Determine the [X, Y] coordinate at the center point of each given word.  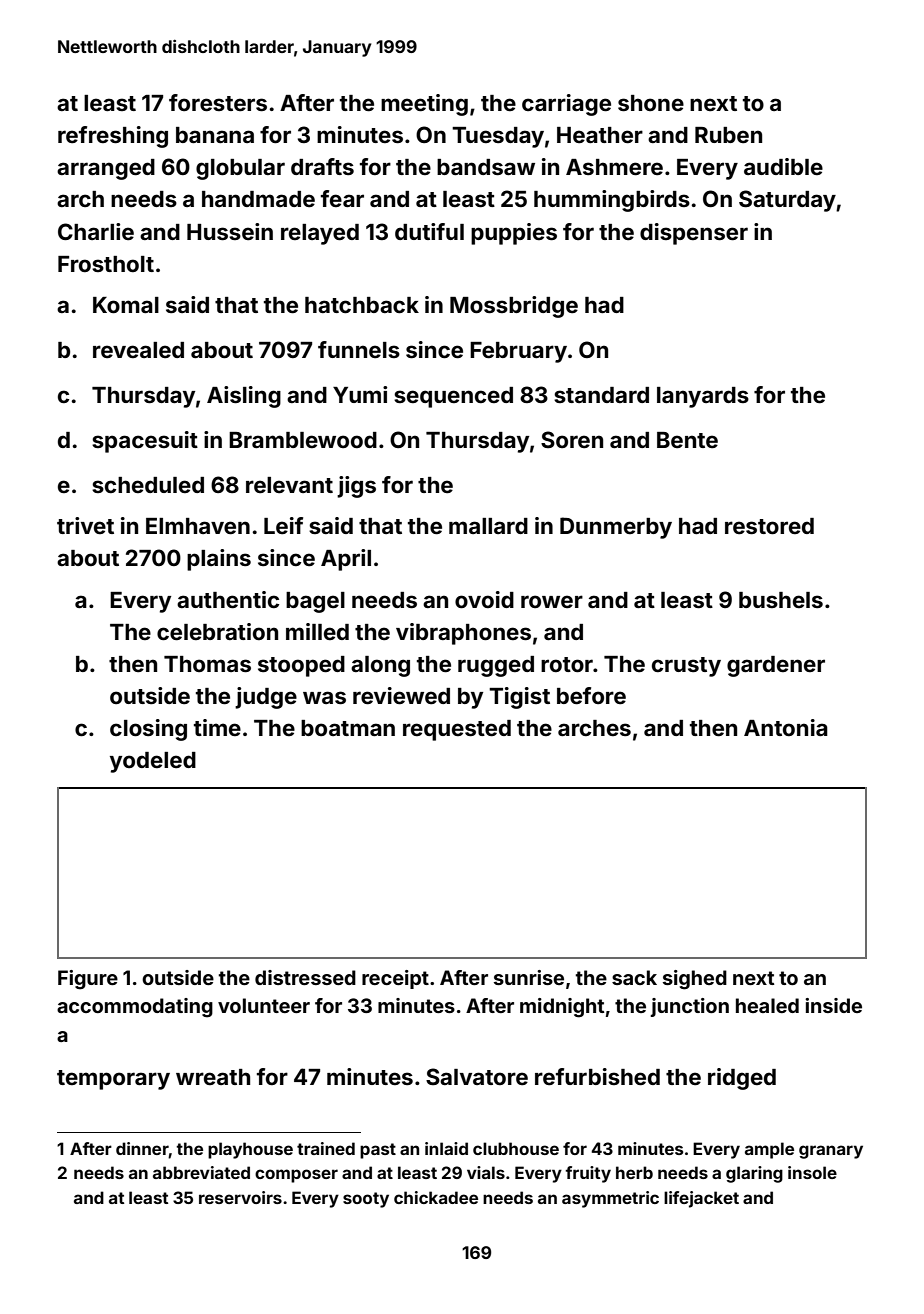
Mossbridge [514, 307]
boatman [348, 728]
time [217, 727]
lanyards [703, 397]
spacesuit [145, 442]
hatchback [362, 305]
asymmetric [610, 1199]
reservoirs [240, 1197]
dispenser [694, 234]
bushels [781, 600]
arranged [106, 169]
